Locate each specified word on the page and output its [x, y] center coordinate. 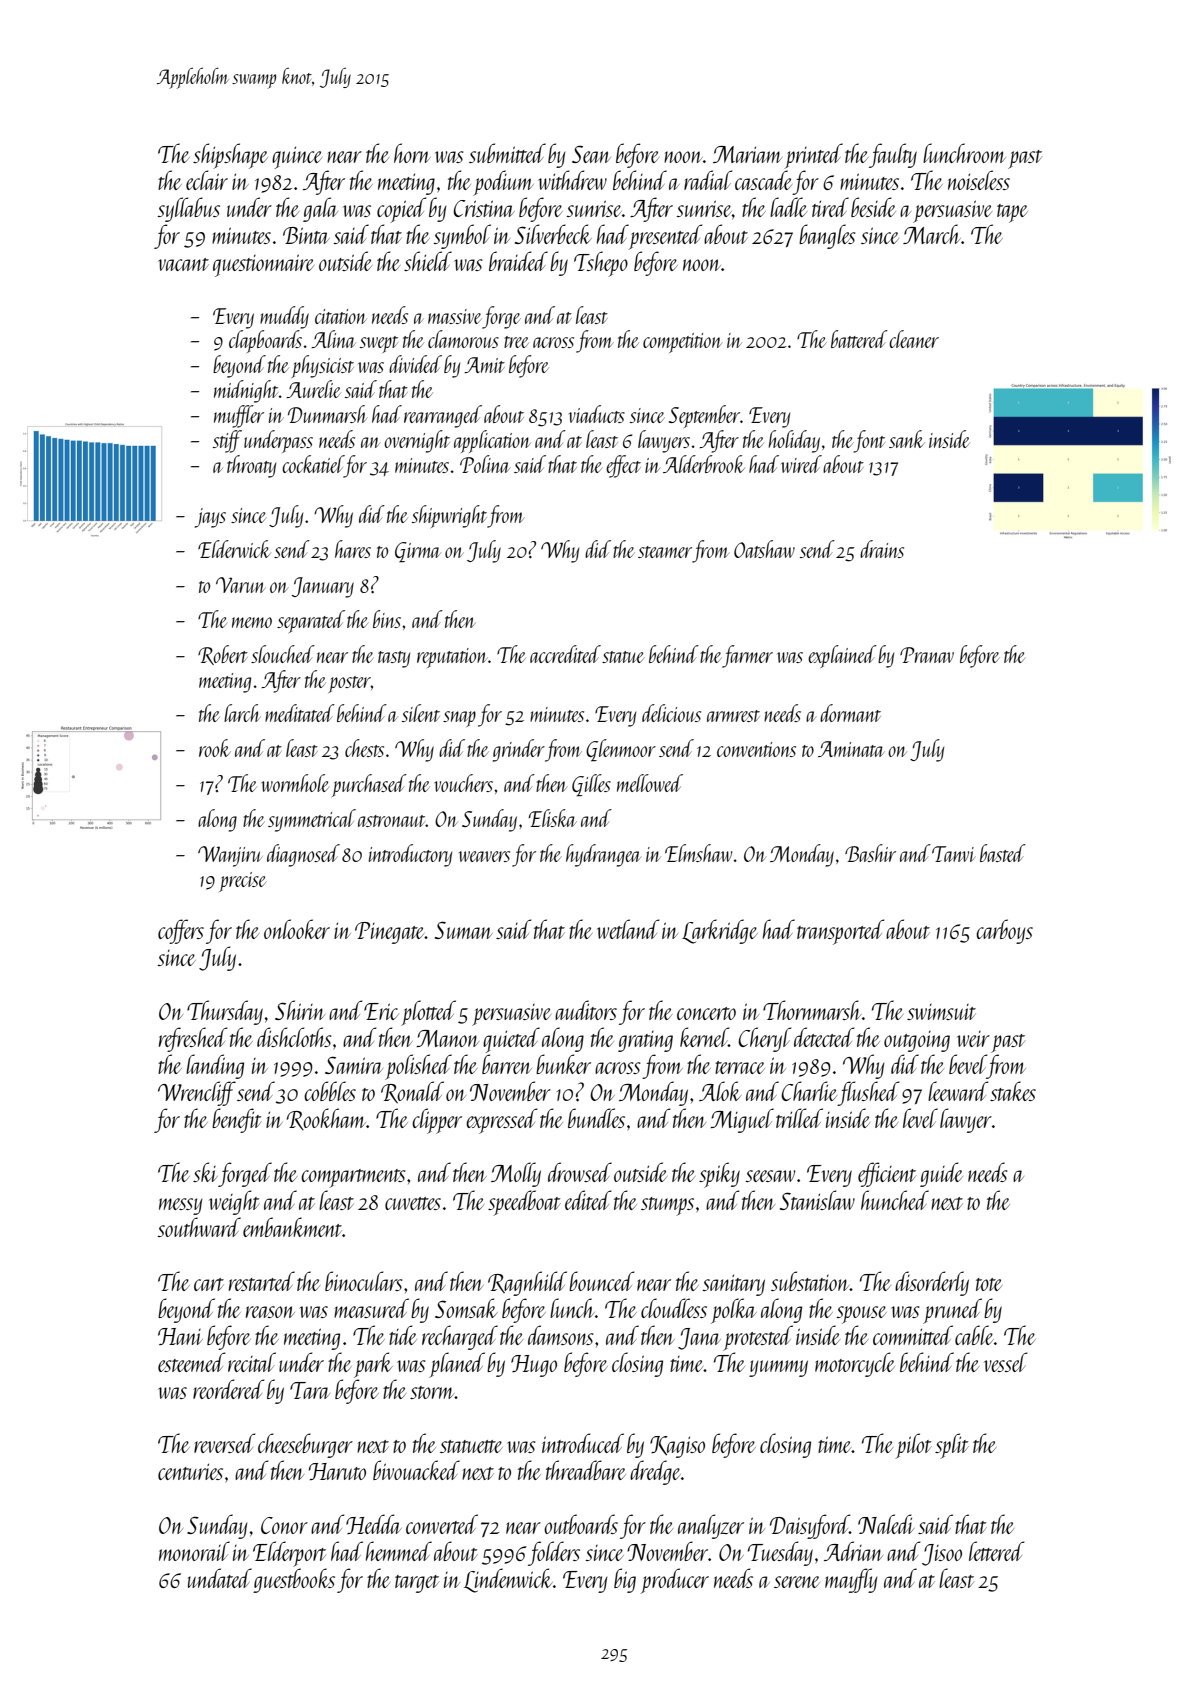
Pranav [927, 655]
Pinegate [390, 933]
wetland [628, 929]
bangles [827, 236]
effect [623, 466]
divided [415, 364]
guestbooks [294, 1580]
